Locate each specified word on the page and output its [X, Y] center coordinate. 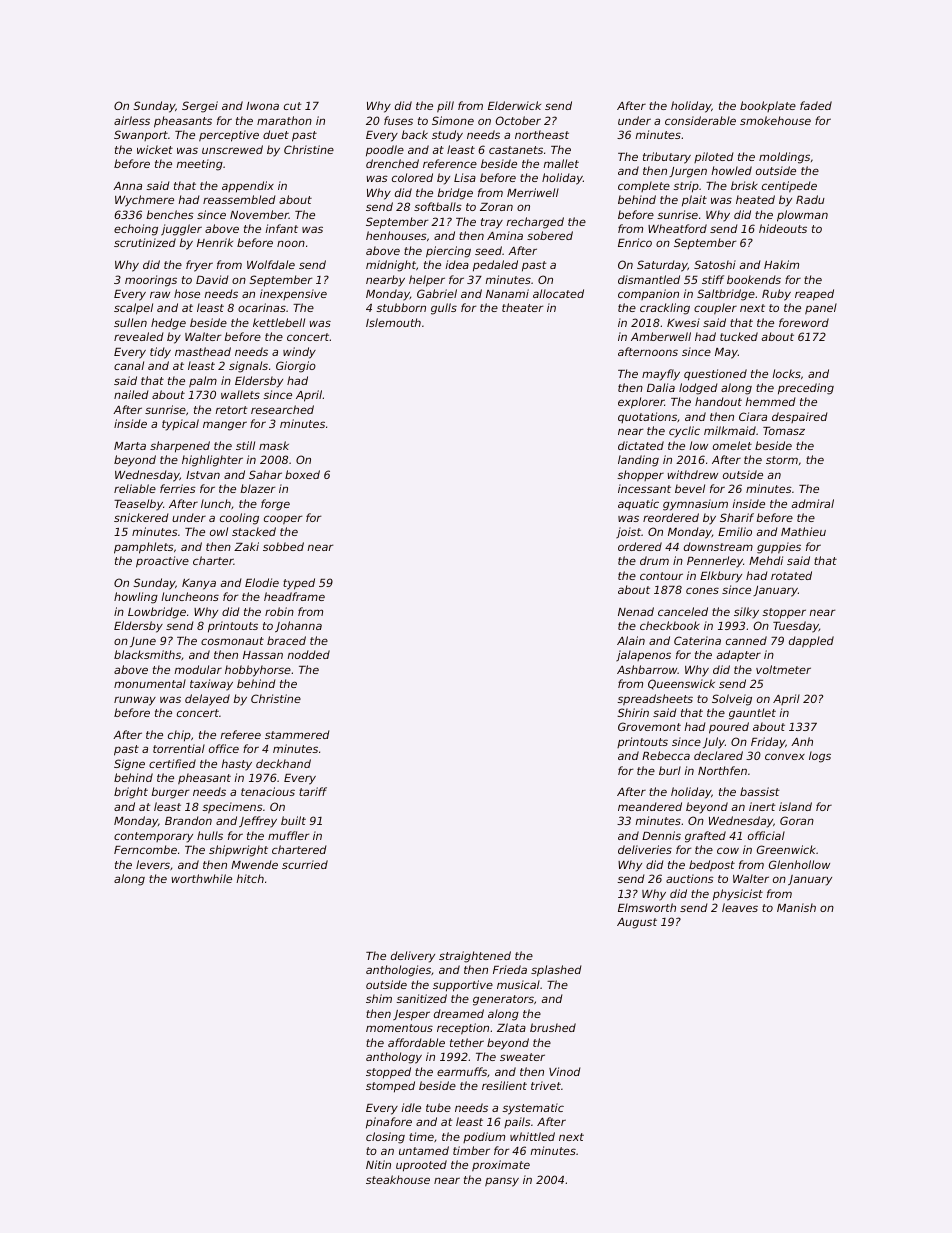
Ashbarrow [647, 669]
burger [170, 793]
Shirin [633, 712]
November [259, 214]
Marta [130, 446]
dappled [811, 642]
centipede [789, 187]
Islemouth [393, 322]
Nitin [378, 1164]
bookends [754, 279]
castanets [516, 150]
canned [746, 640]
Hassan [263, 655]
